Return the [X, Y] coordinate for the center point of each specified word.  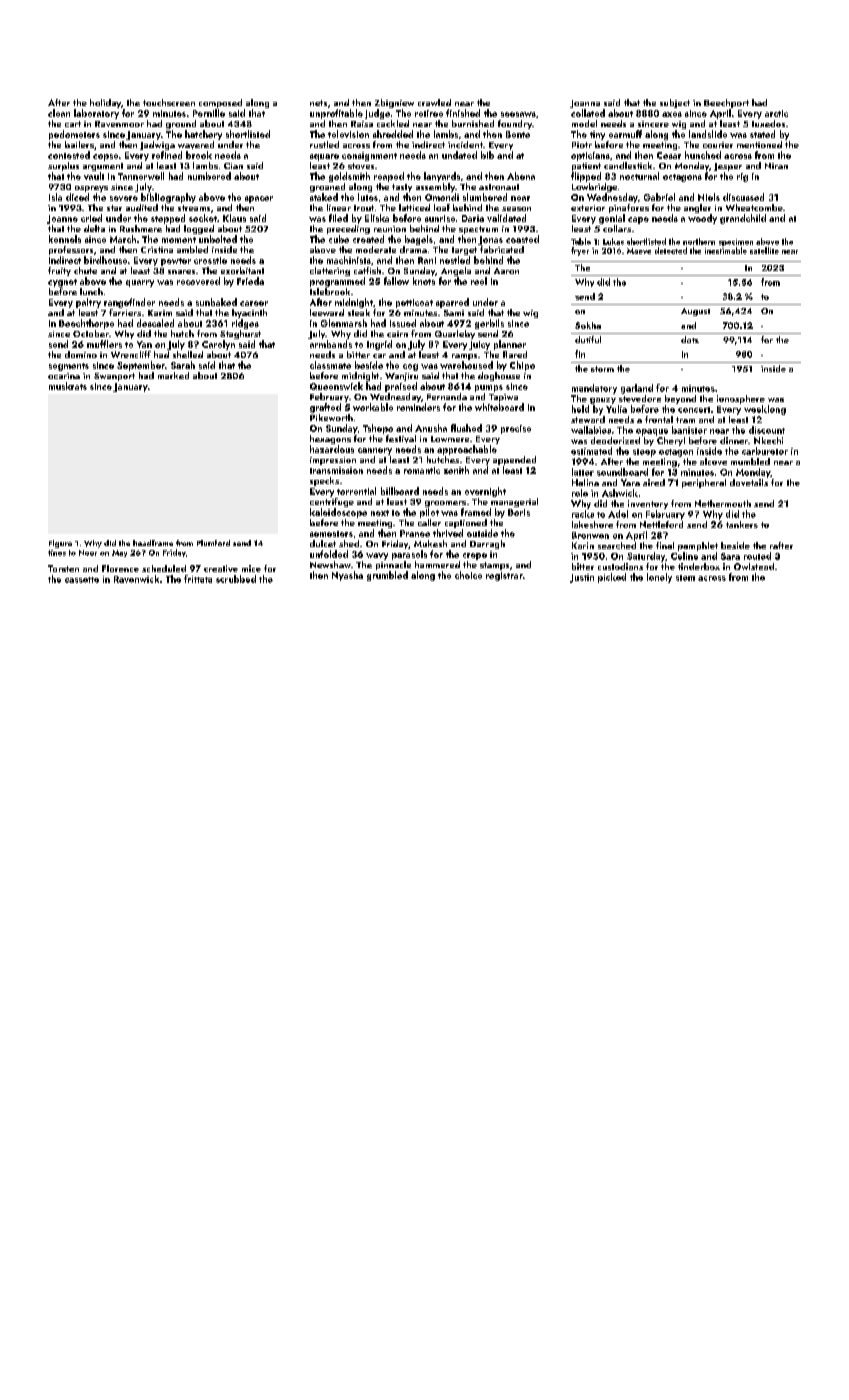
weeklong [765, 410]
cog [410, 367]
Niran [776, 166]
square [324, 157]
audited [142, 207]
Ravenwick [136, 579]
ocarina [64, 376]
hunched [703, 155]
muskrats [68, 386]
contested [69, 155]
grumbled [387, 576]
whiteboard [499, 407]
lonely [659, 578]
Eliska [377, 218]
